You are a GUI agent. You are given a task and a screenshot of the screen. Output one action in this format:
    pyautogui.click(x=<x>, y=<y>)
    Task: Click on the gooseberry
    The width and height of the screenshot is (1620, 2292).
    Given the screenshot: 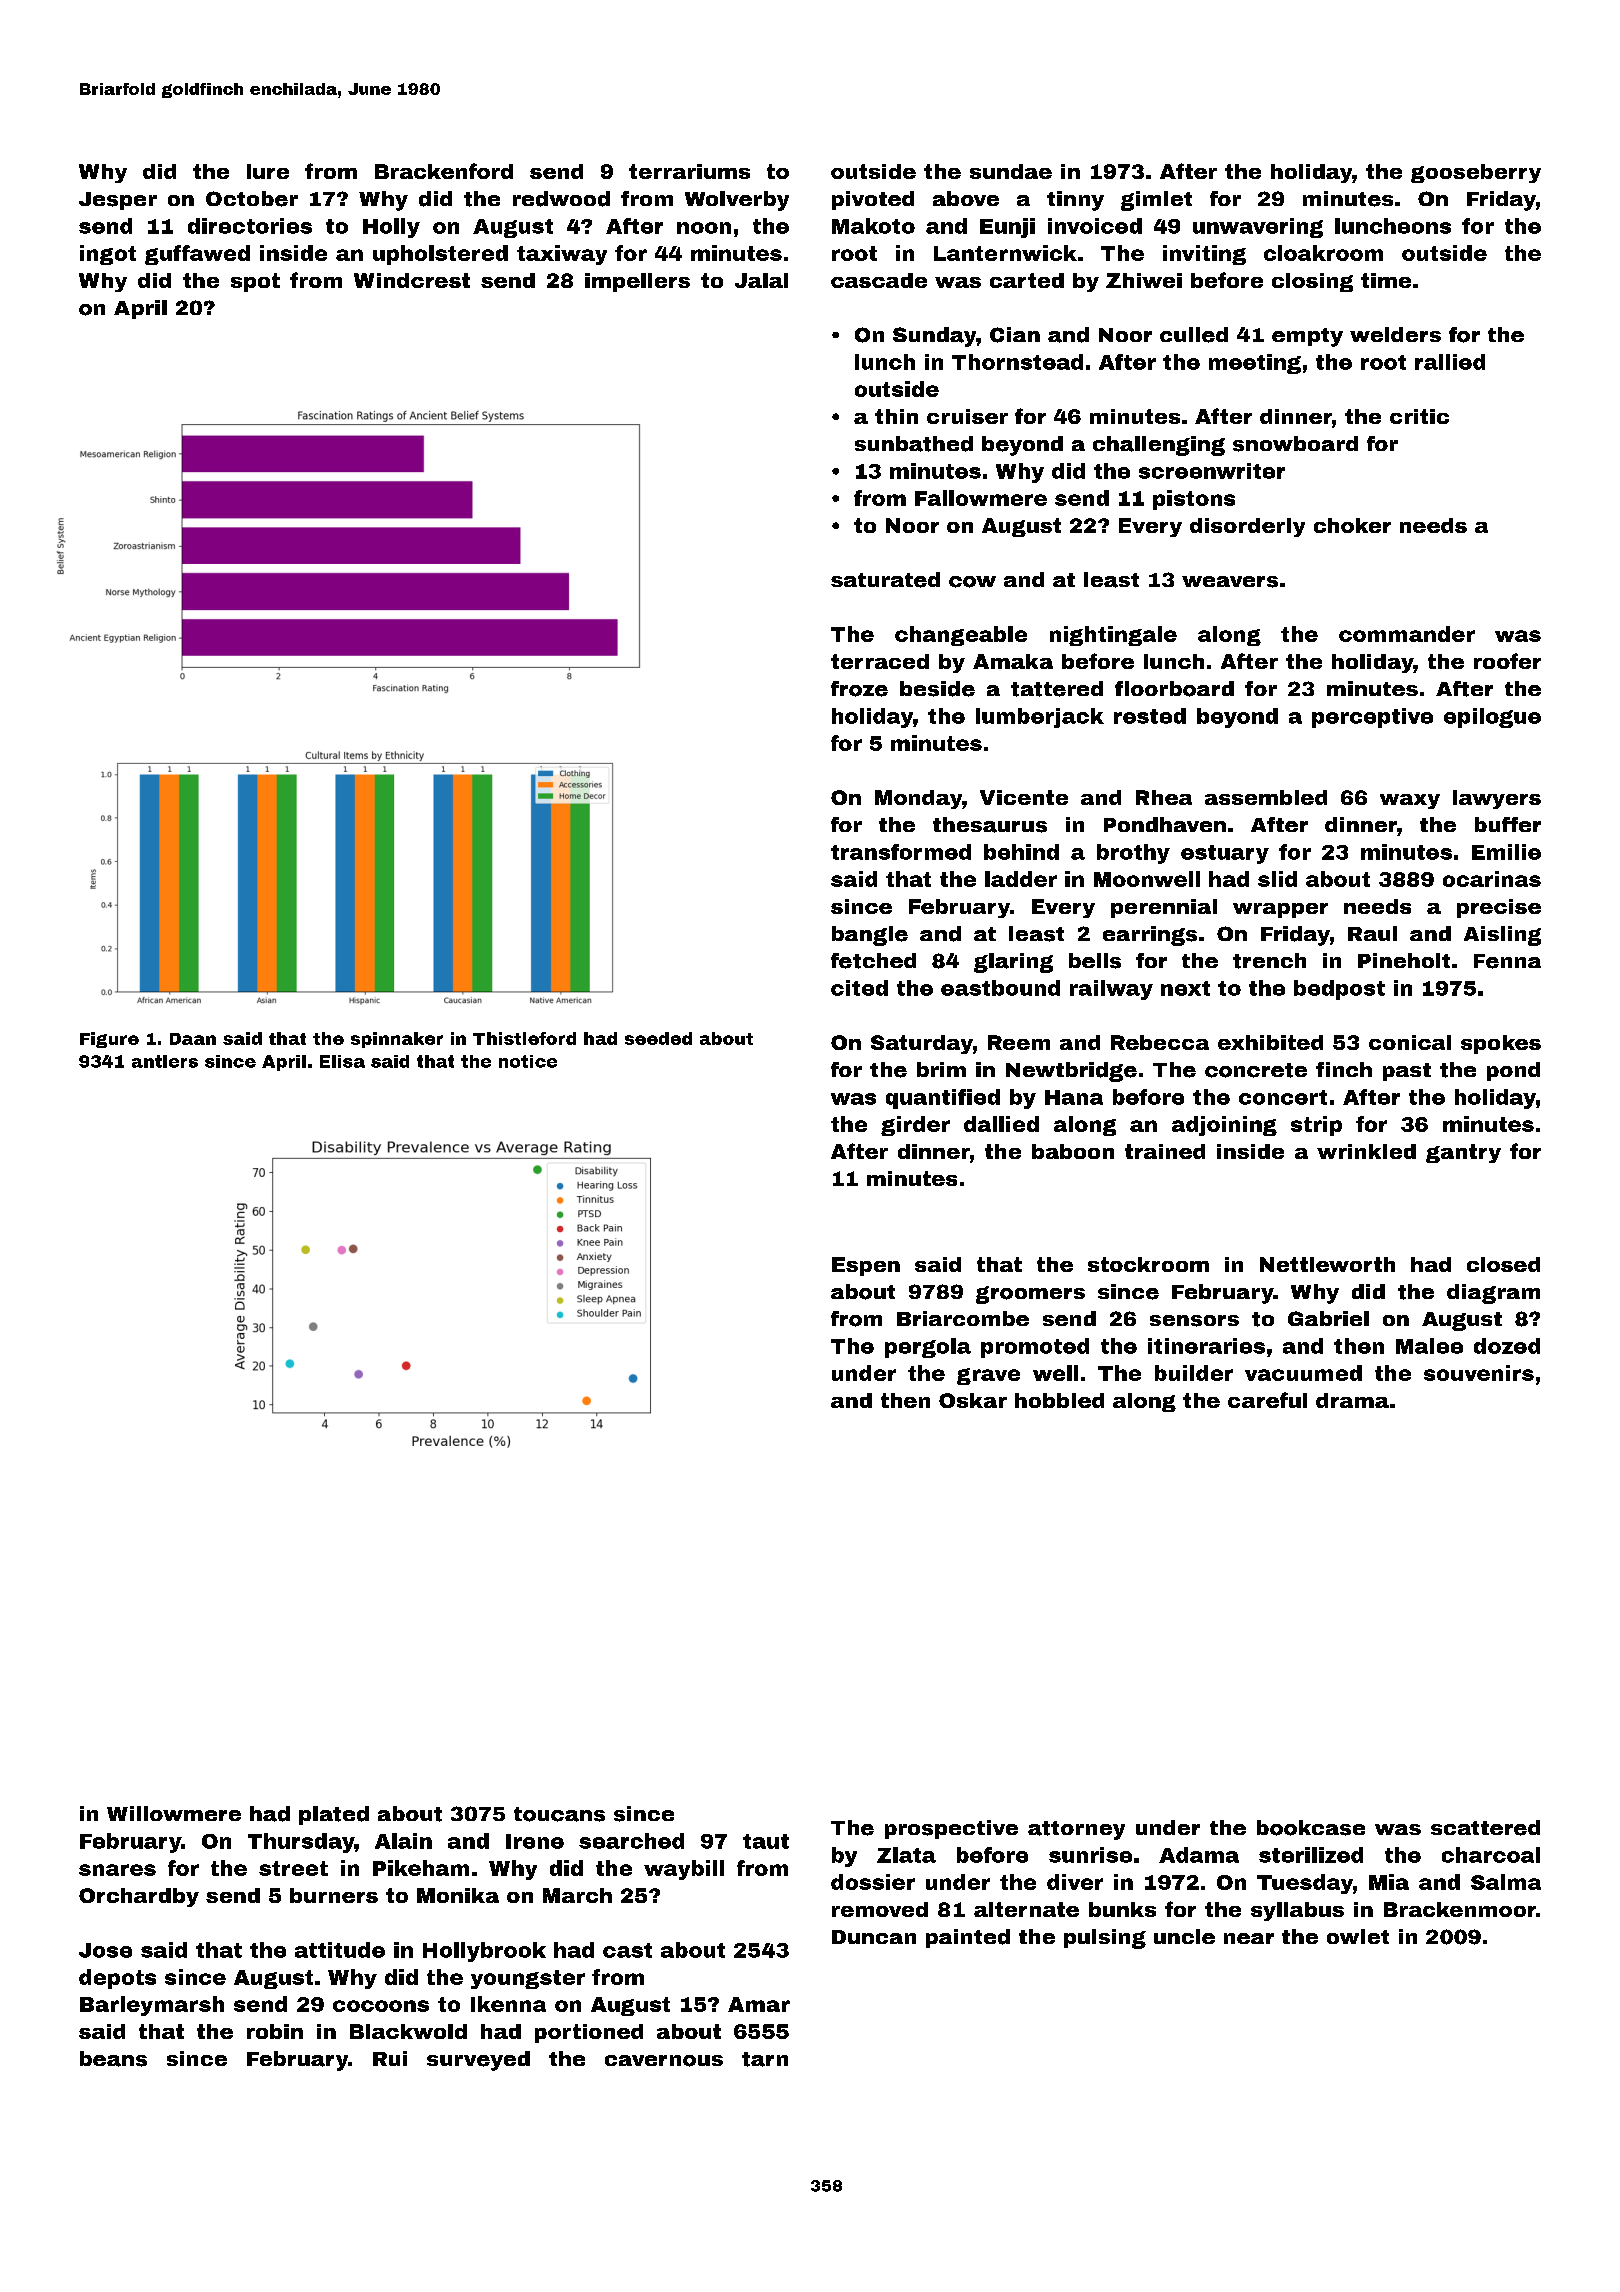 What is the action you would take?
    pyautogui.click(x=1476, y=173)
